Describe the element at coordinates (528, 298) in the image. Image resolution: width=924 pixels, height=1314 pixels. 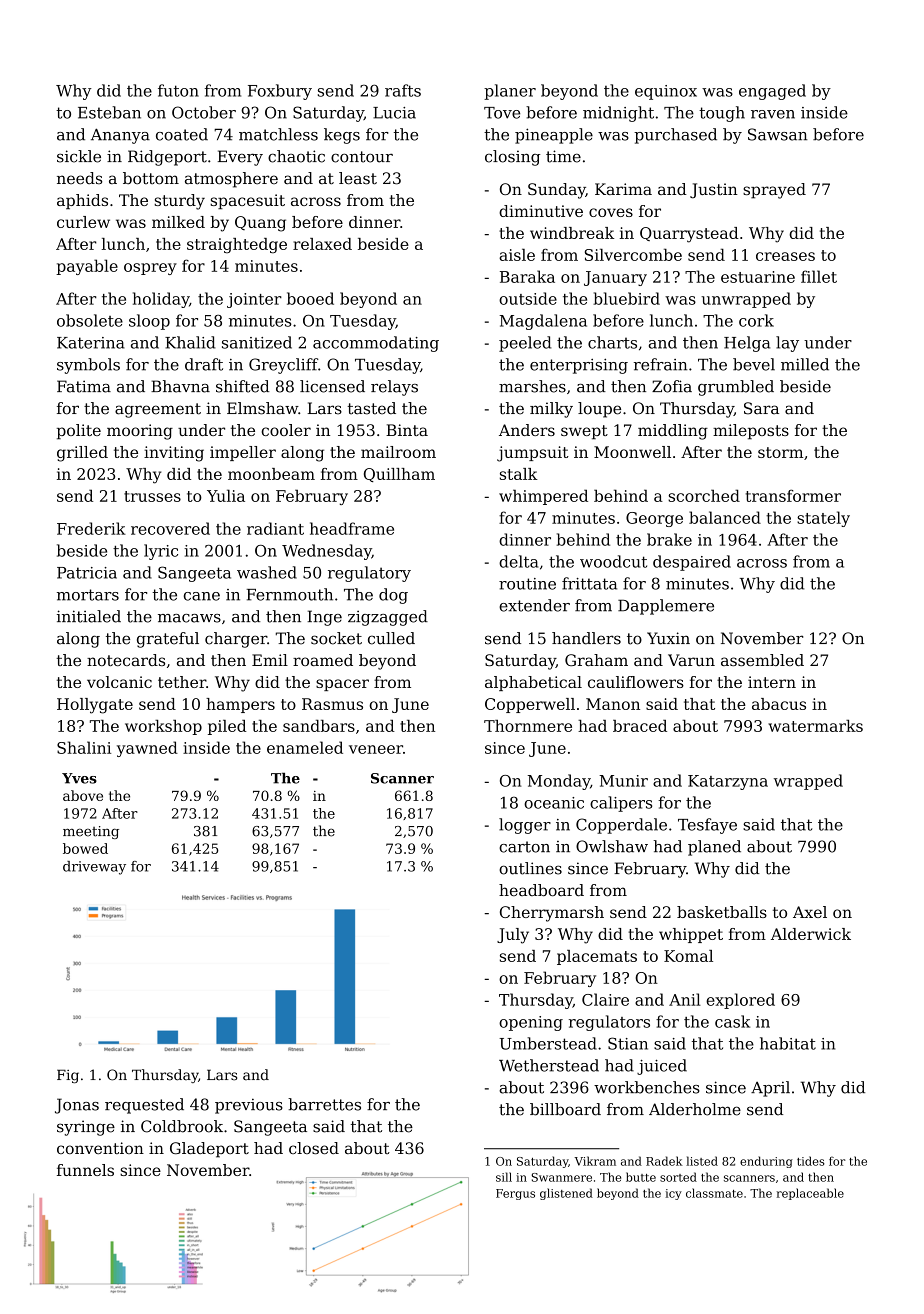
I see `outside` at that location.
